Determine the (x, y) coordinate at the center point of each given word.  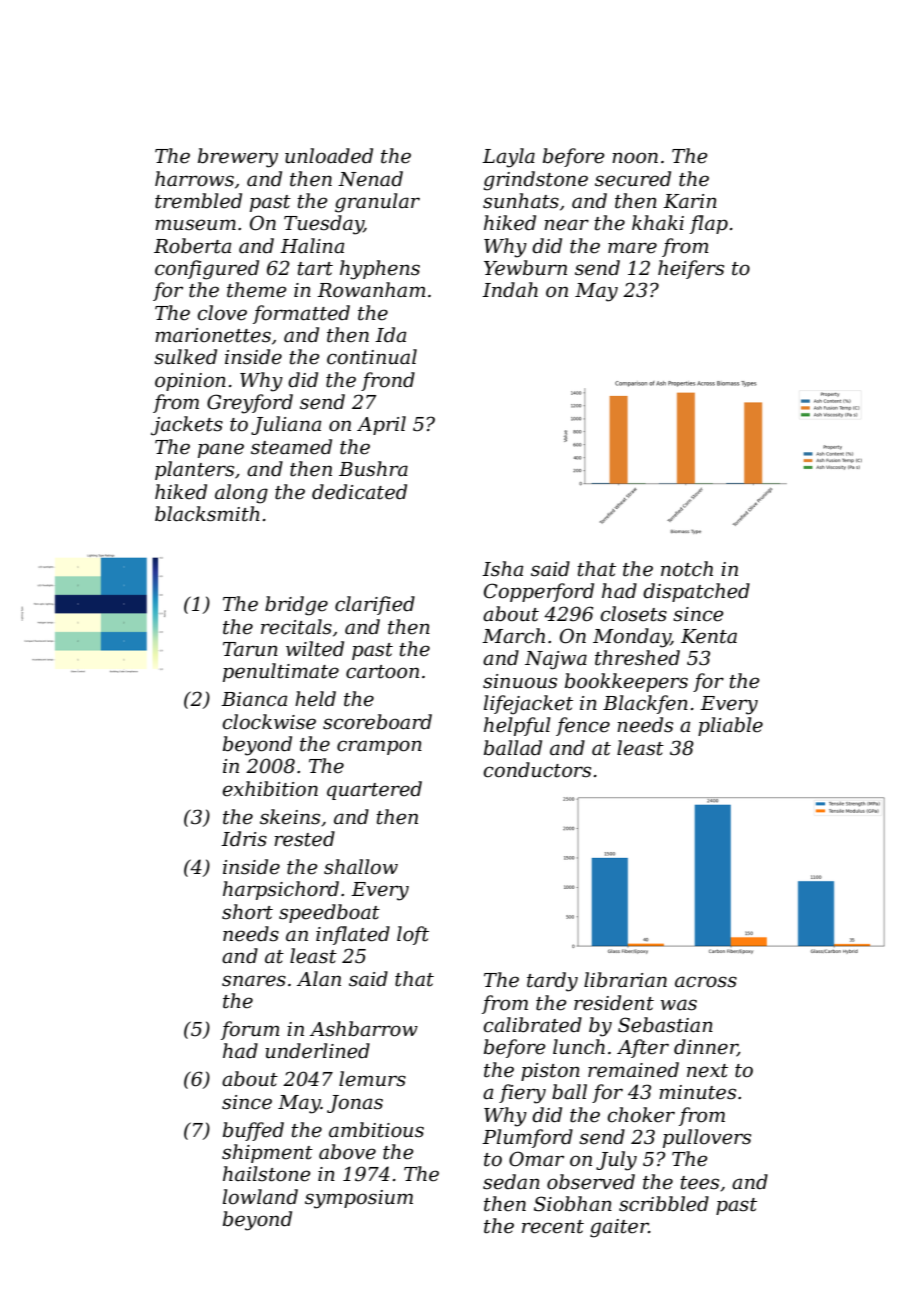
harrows (194, 179)
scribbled (664, 1204)
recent (553, 1227)
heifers (691, 269)
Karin (690, 201)
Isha (502, 569)
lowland (260, 1197)
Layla (508, 158)
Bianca (254, 699)
